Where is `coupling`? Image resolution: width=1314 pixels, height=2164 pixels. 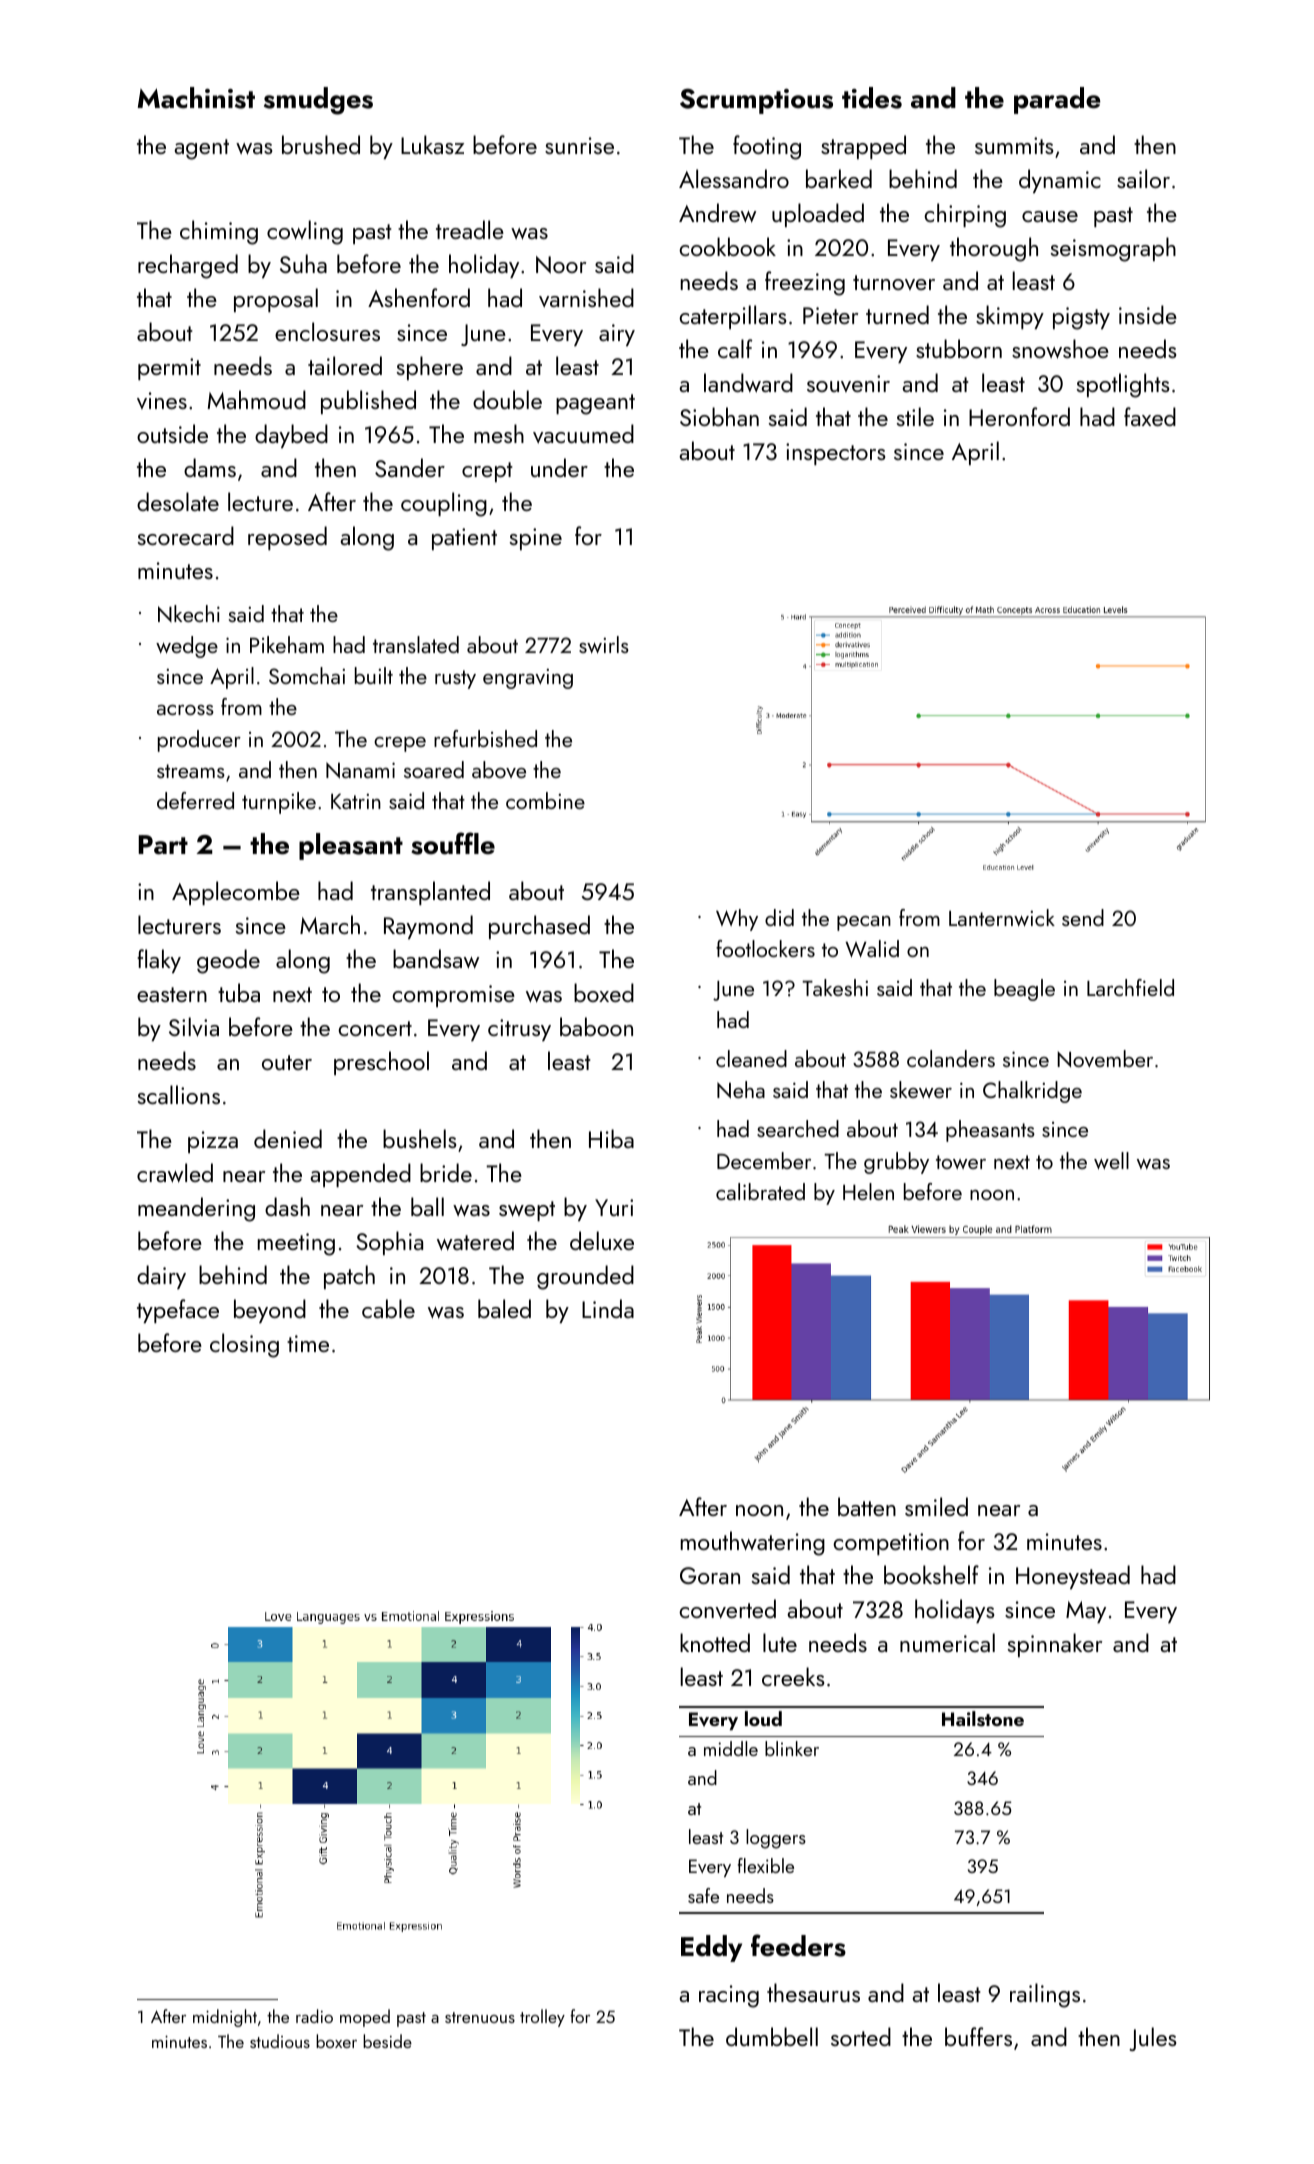 coupling is located at coordinates (444, 504).
